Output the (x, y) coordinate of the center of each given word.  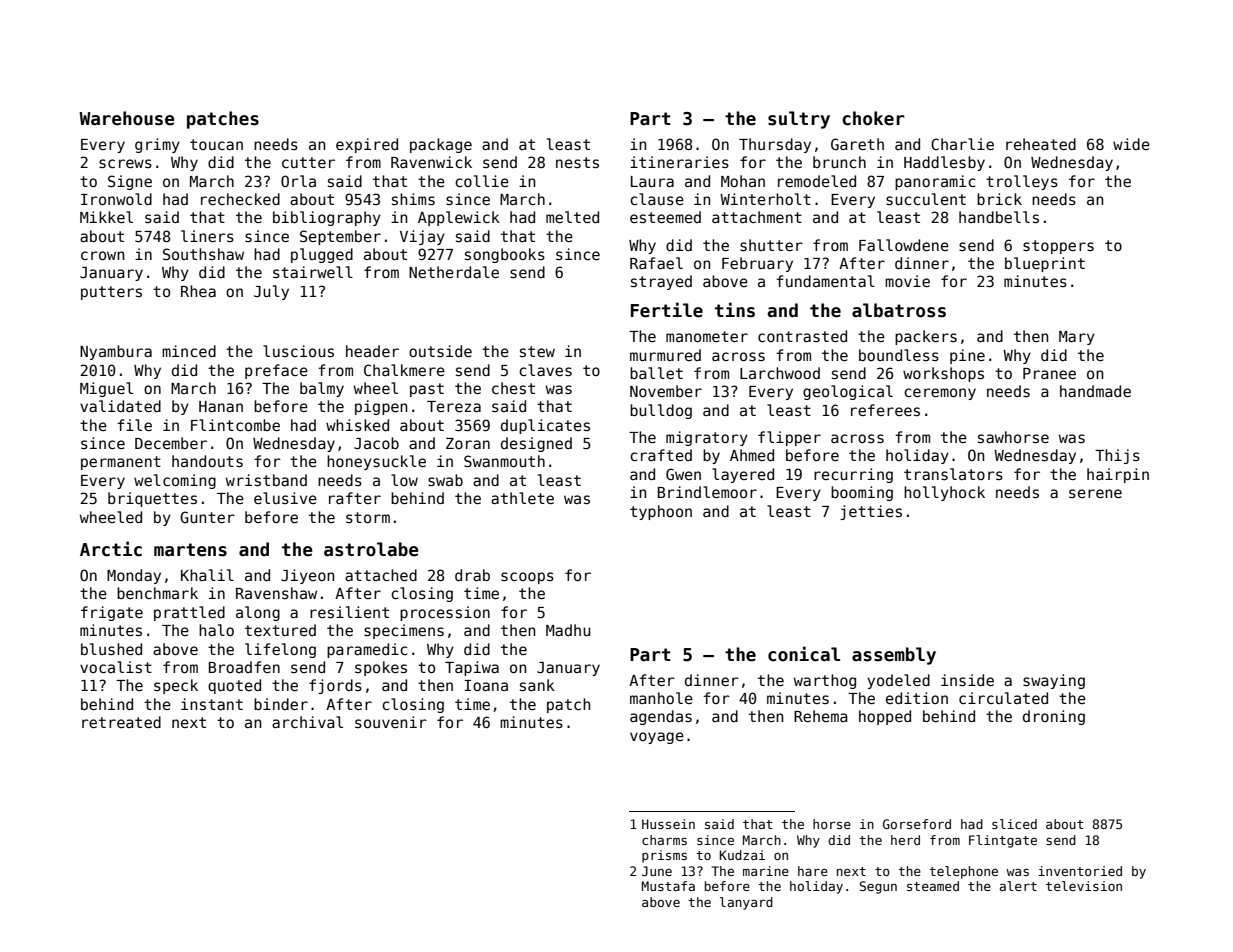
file (134, 425)
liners (207, 236)
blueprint (1045, 264)
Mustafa (668, 886)
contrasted (802, 336)
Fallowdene (904, 245)
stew (537, 351)
